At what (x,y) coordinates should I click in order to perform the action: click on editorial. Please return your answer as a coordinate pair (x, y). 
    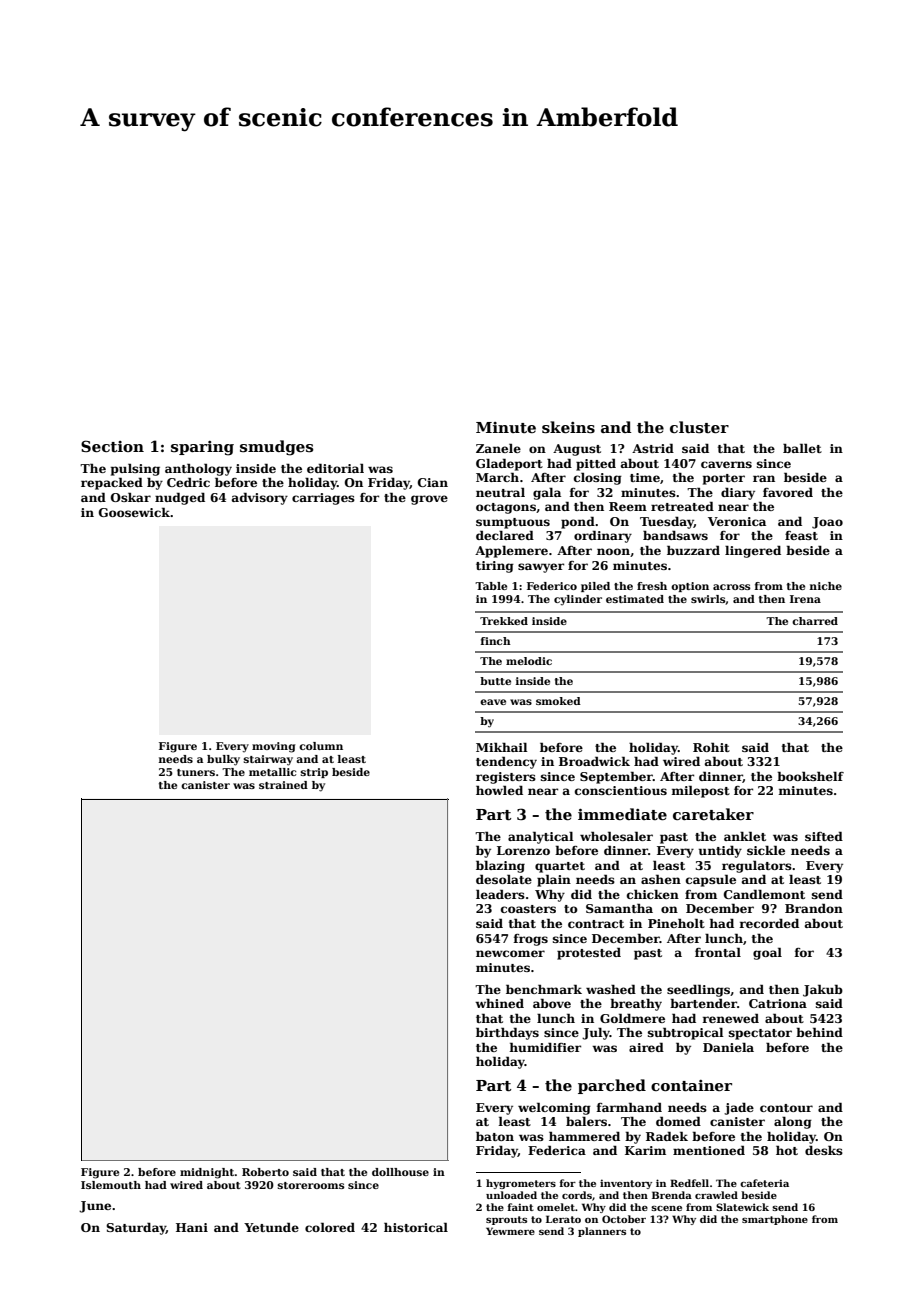
    Looking at the image, I should click on (335, 468).
